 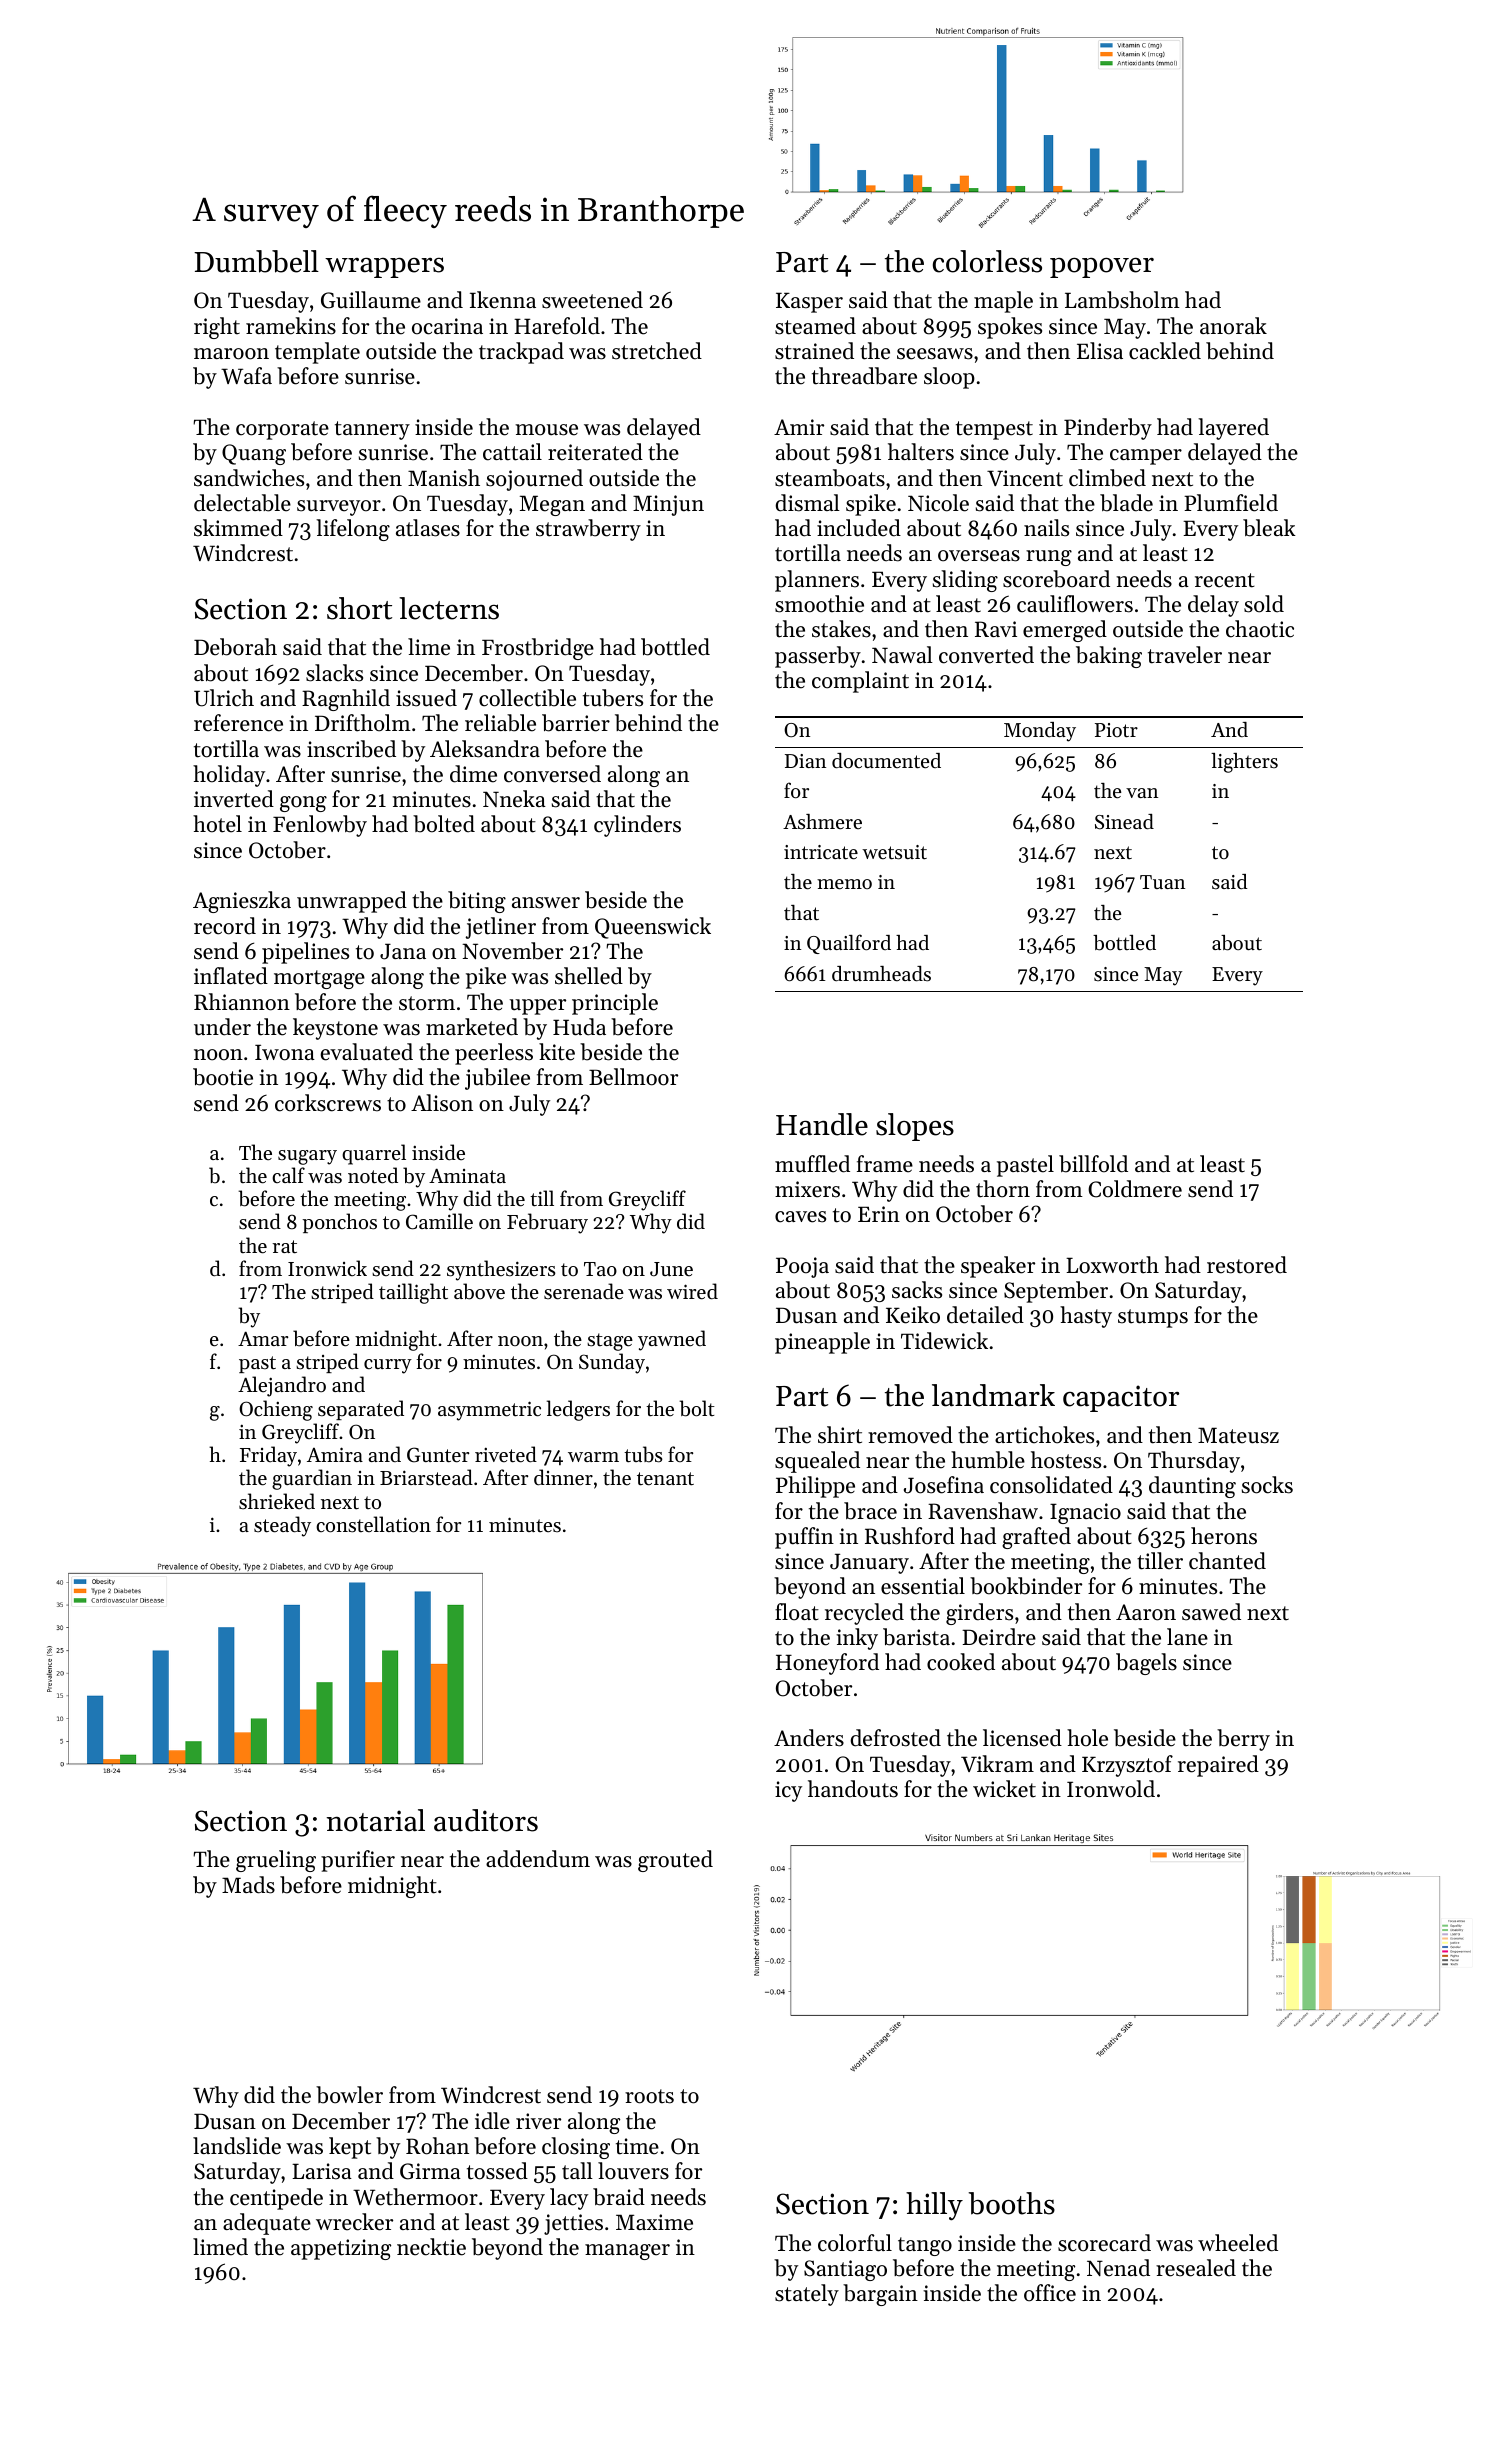 I want to click on notarial, so click(x=376, y=1820).
